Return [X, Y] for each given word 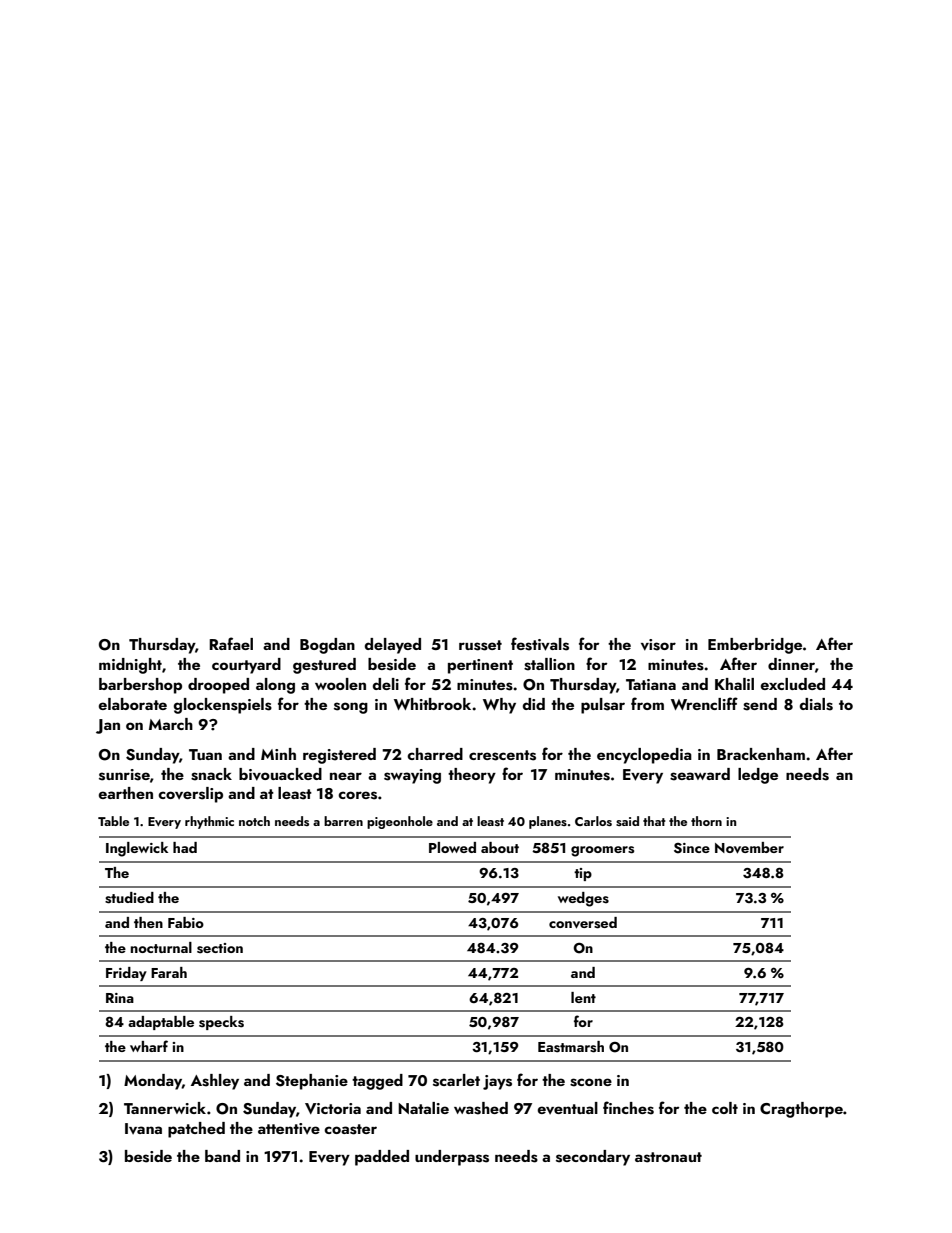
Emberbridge [755, 646]
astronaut [668, 1157]
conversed [583, 923]
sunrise [124, 775]
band [222, 1156]
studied [129, 898]
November [749, 848]
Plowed [452, 847]
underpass [452, 1158]
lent [583, 997]
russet [480, 645]
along [275, 686]
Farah [169, 972]
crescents [502, 755]
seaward [700, 774]
